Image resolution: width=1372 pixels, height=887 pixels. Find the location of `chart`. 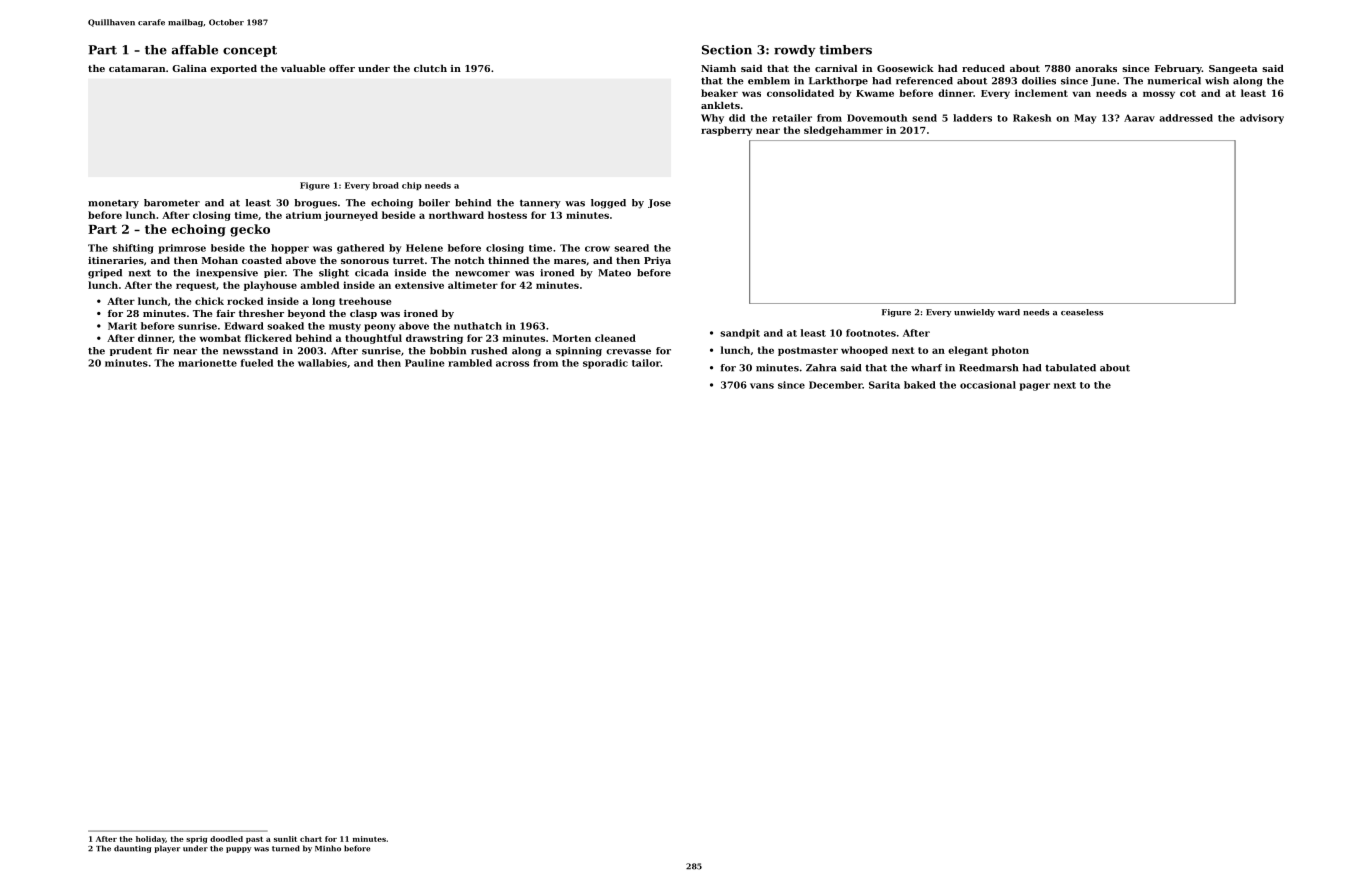

chart is located at coordinates (311, 839).
